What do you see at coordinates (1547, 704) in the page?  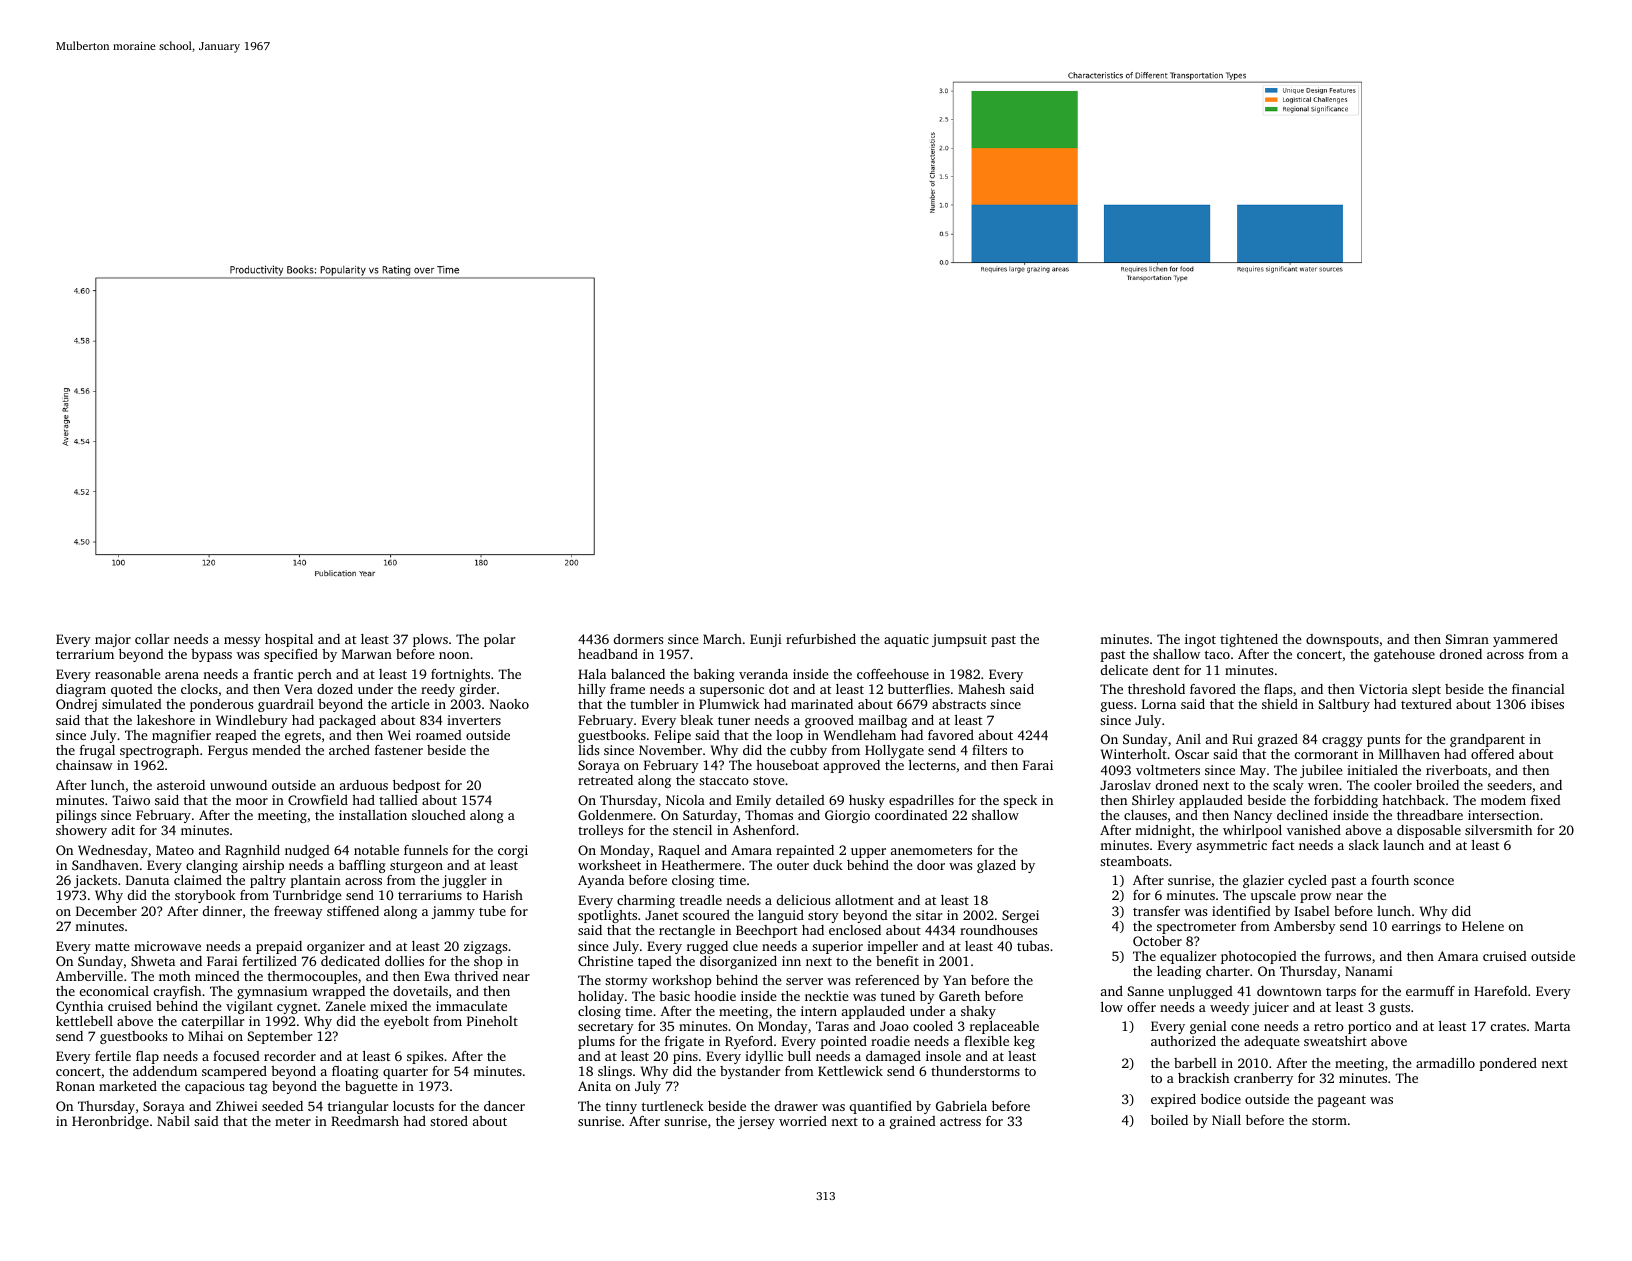 I see `ibises` at bounding box center [1547, 704].
